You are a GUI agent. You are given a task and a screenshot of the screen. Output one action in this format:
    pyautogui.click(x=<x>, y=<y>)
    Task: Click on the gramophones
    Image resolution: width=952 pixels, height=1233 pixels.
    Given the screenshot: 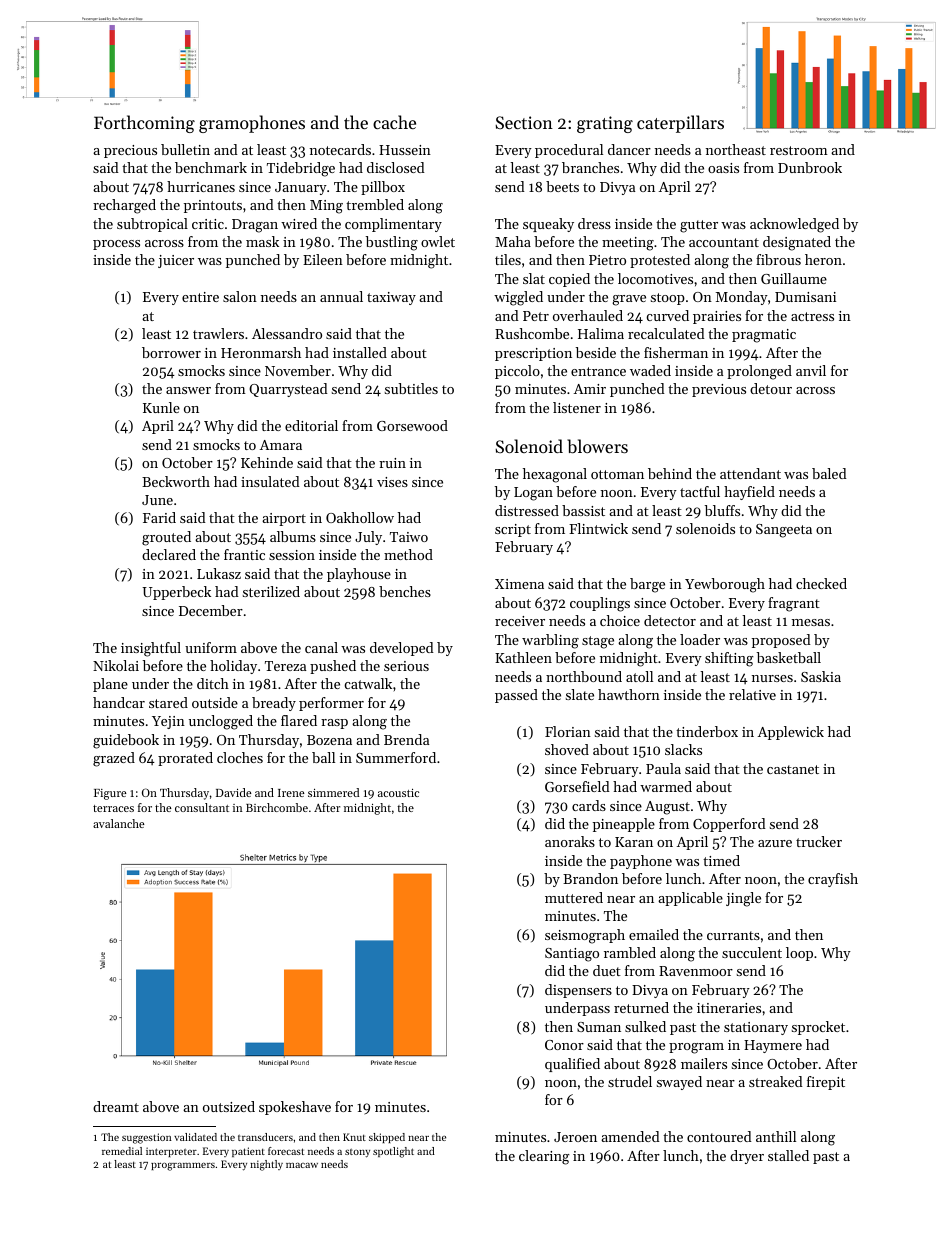 What is the action you would take?
    pyautogui.click(x=252, y=124)
